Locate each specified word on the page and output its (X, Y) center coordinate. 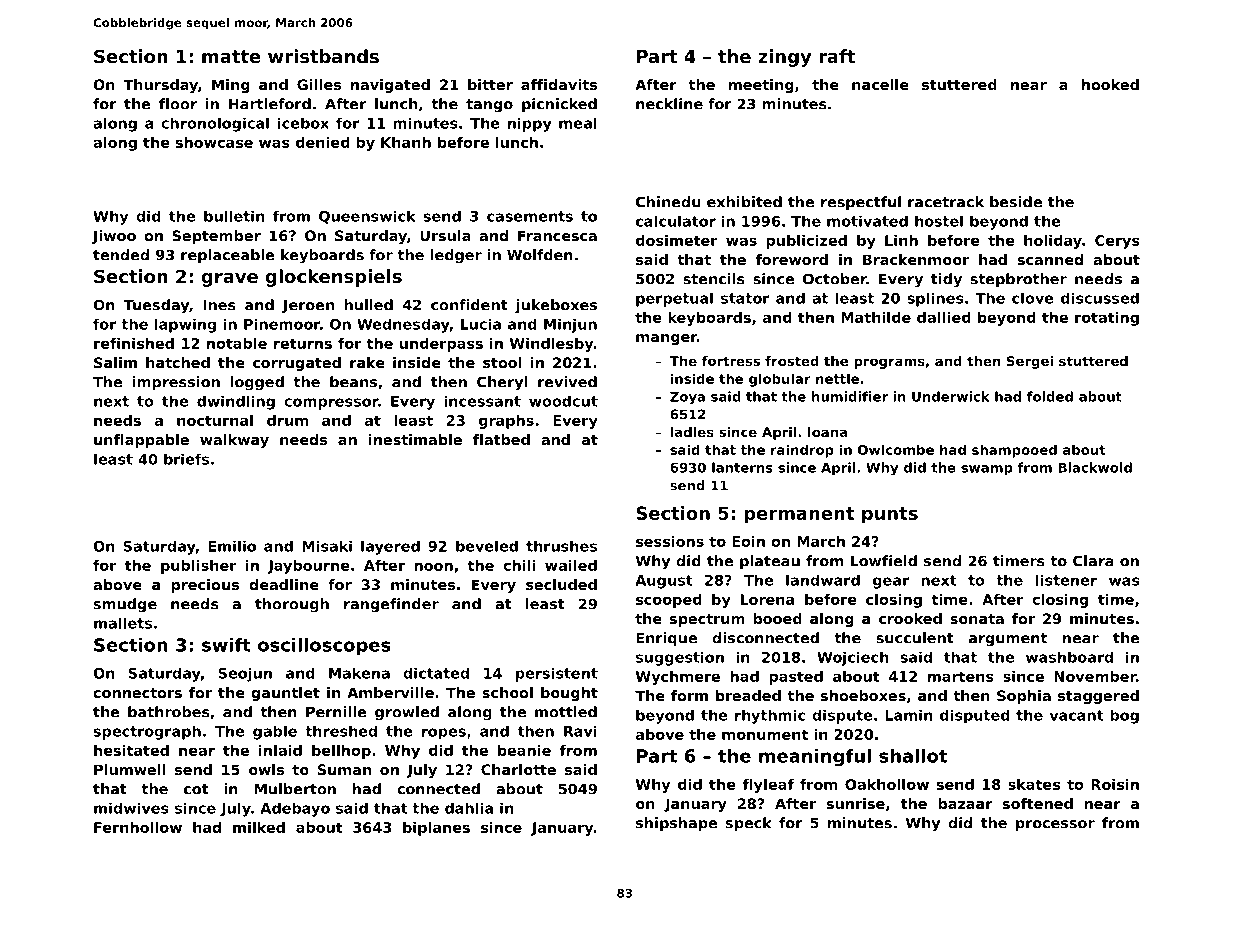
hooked (1110, 84)
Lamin (908, 715)
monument (765, 734)
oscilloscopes (324, 646)
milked (259, 827)
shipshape (676, 824)
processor (1055, 825)
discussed (1100, 298)
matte (231, 56)
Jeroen (308, 306)
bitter (490, 84)
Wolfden (540, 255)
